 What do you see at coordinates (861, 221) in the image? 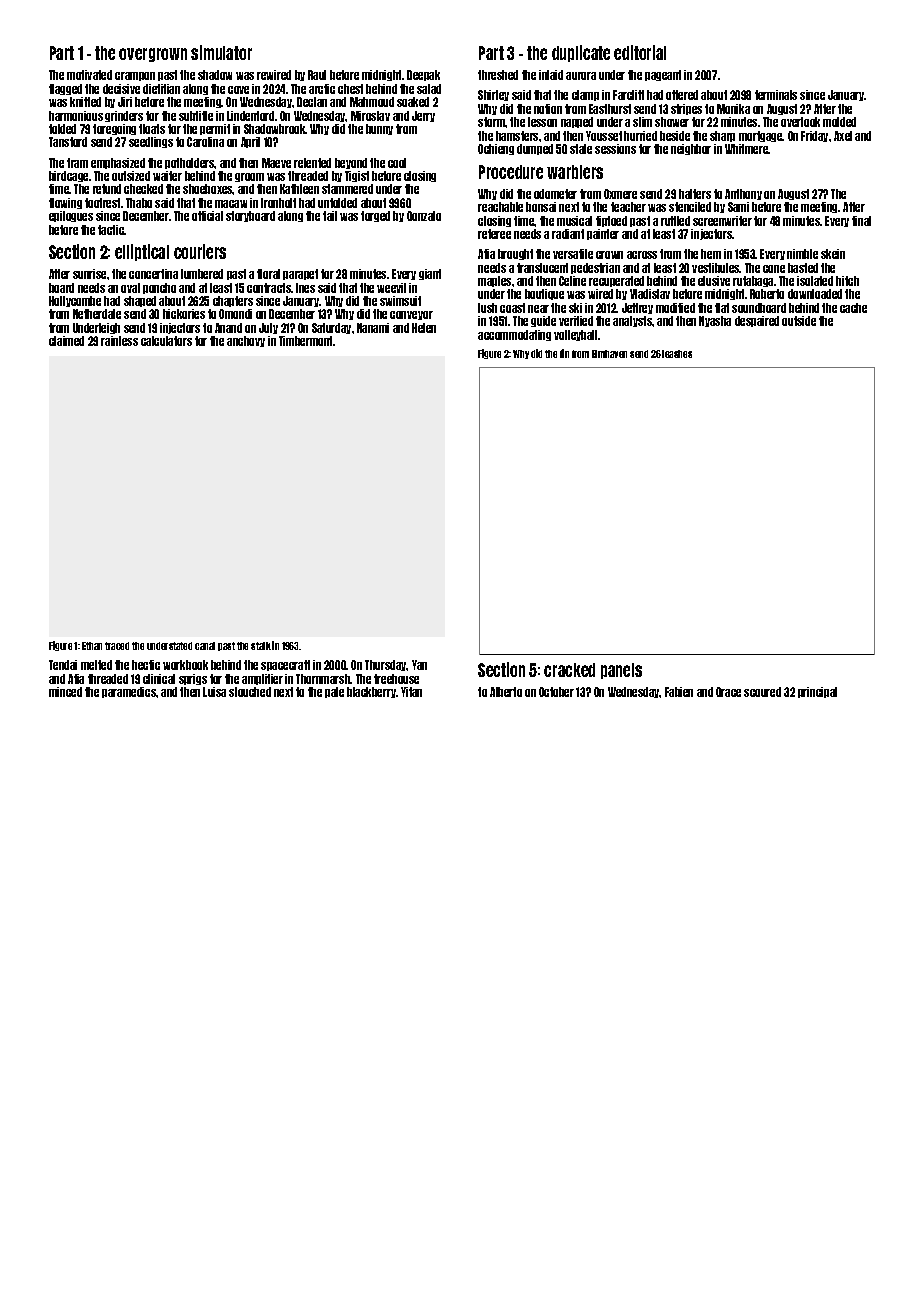
I see `final` at bounding box center [861, 221].
